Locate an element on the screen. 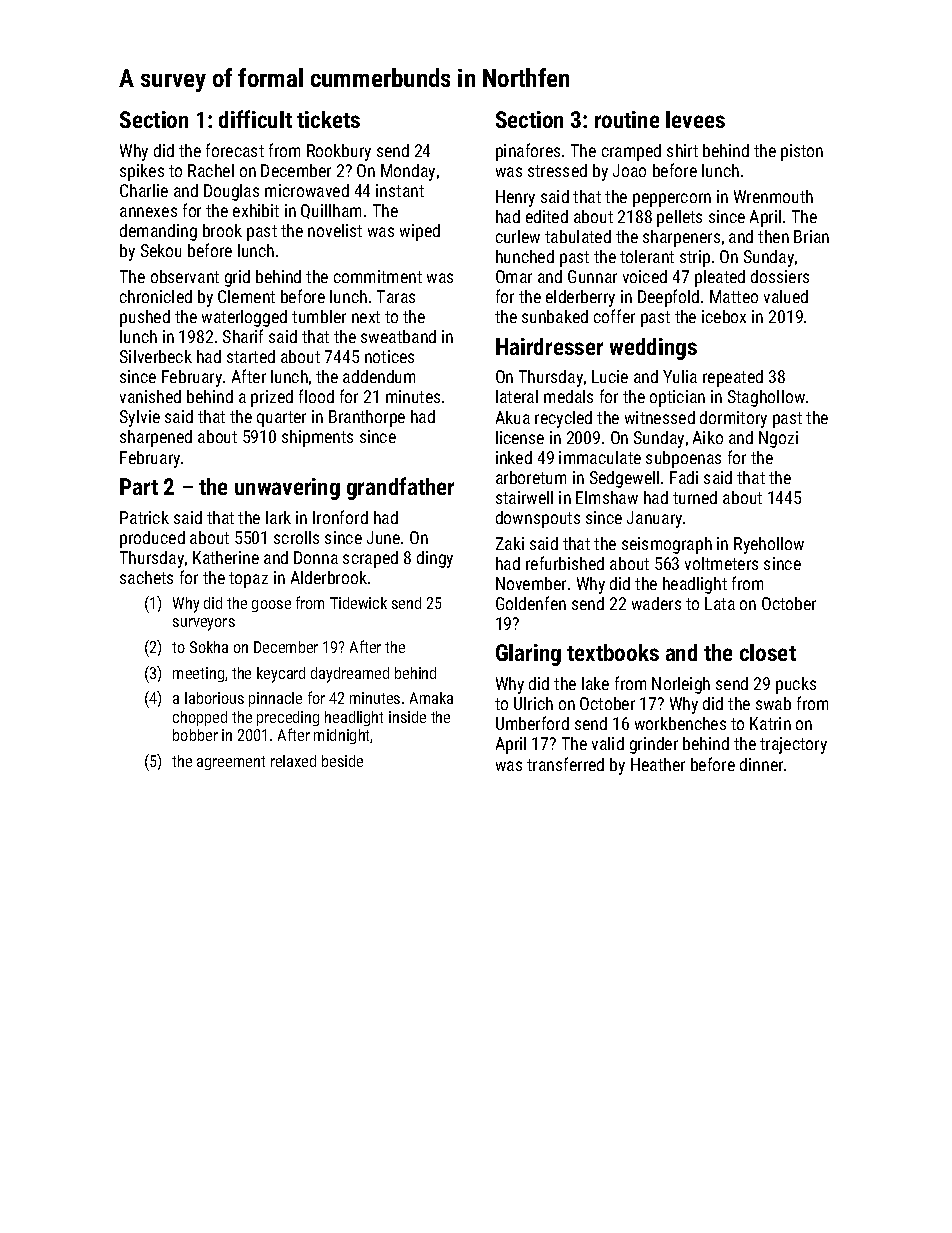 The width and height of the screenshot is (952, 1233). Sokha is located at coordinates (209, 647).
